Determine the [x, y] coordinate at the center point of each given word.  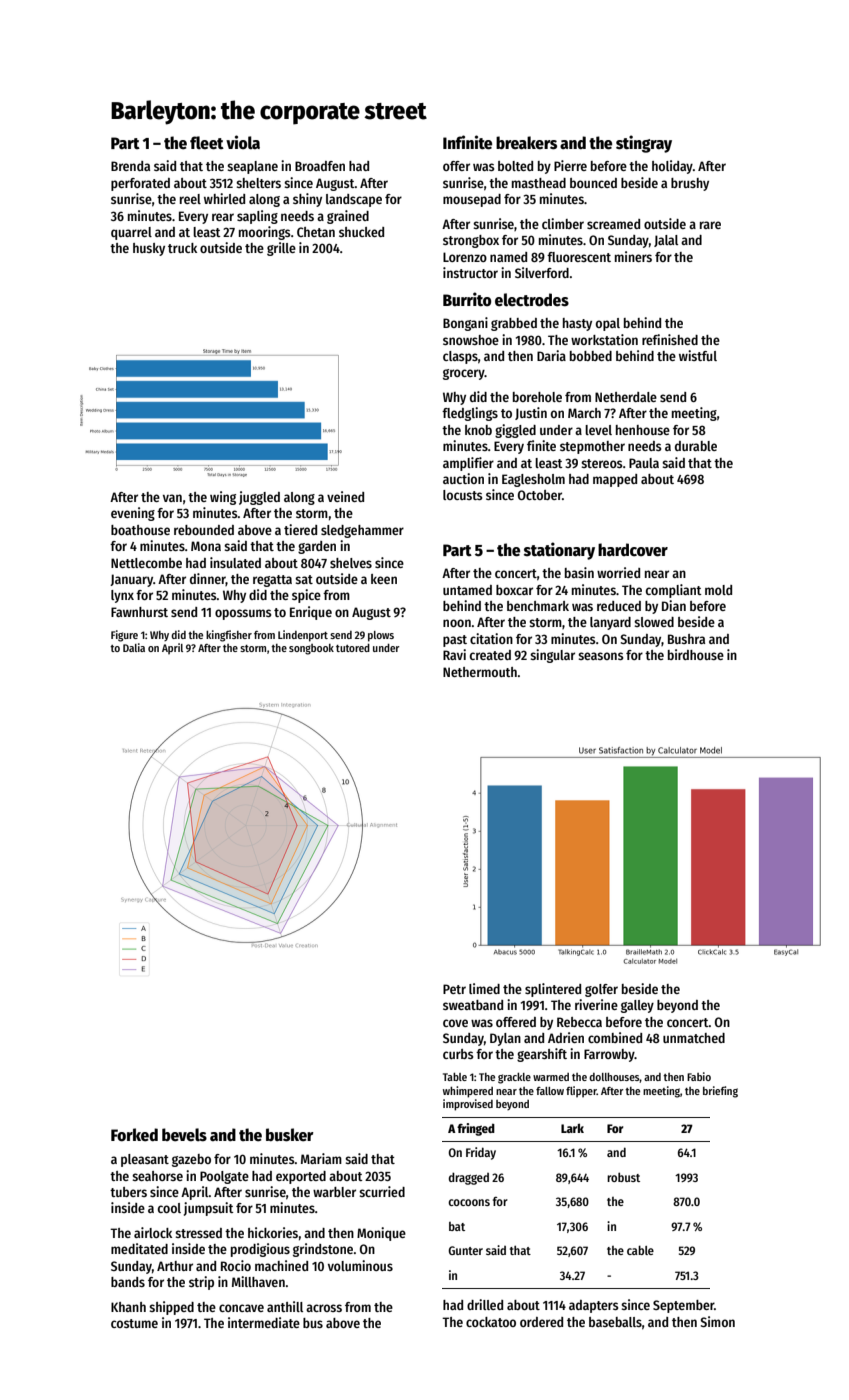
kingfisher [229, 636]
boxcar [514, 590]
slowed [654, 622]
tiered [300, 529]
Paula [644, 463]
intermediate [264, 1322]
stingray [644, 144]
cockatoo [491, 1322]
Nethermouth [480, 672]
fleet [207, 143]
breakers [526, 143]
